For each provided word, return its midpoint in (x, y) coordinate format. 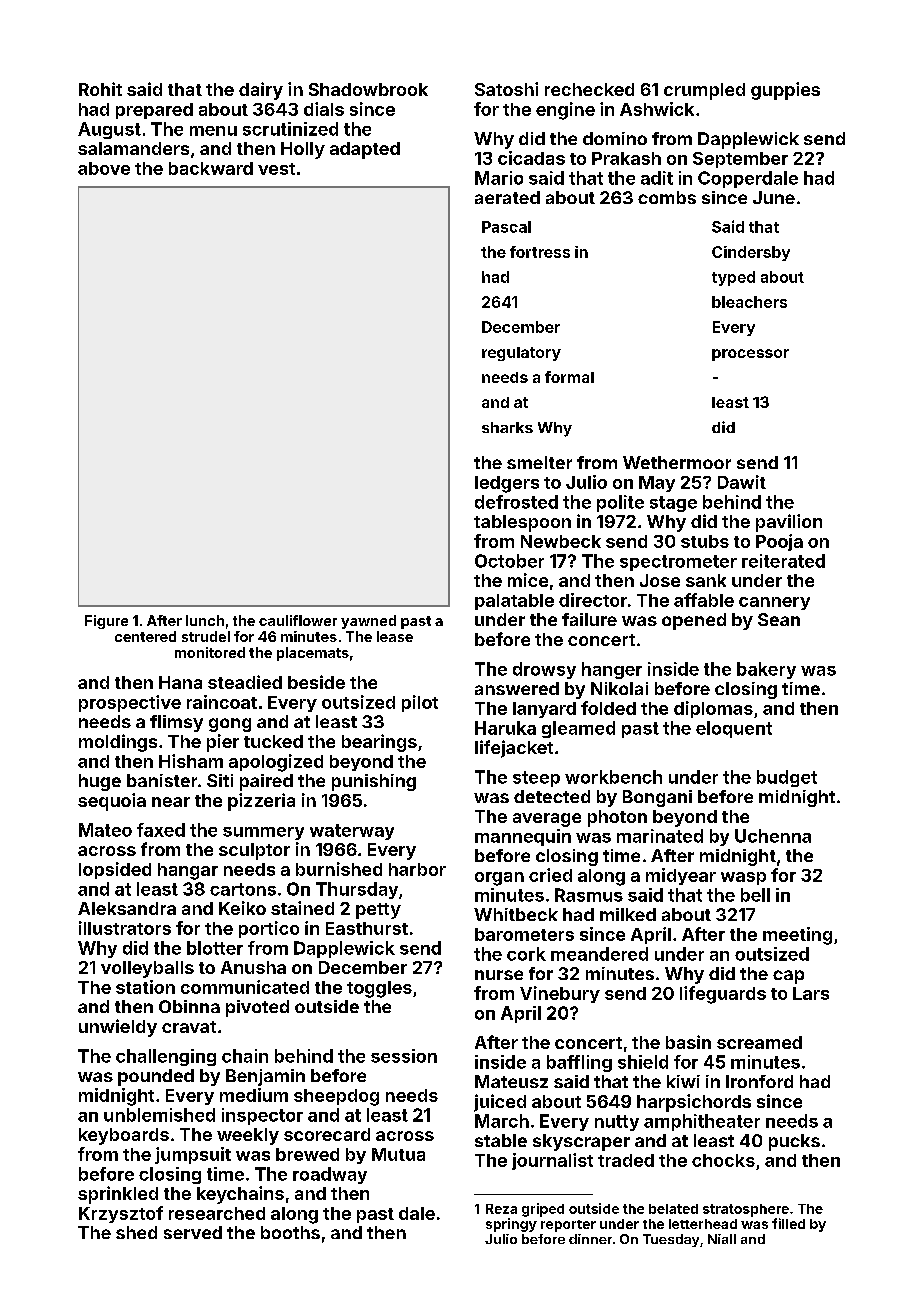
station (145, 987)
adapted (365, 150)
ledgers (507, 484)
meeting (797, 936)
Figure (106, 622)
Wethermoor (677, 462)
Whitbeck (516, 914)
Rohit (100, 89)
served (193, 1232)
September (740, 160)
